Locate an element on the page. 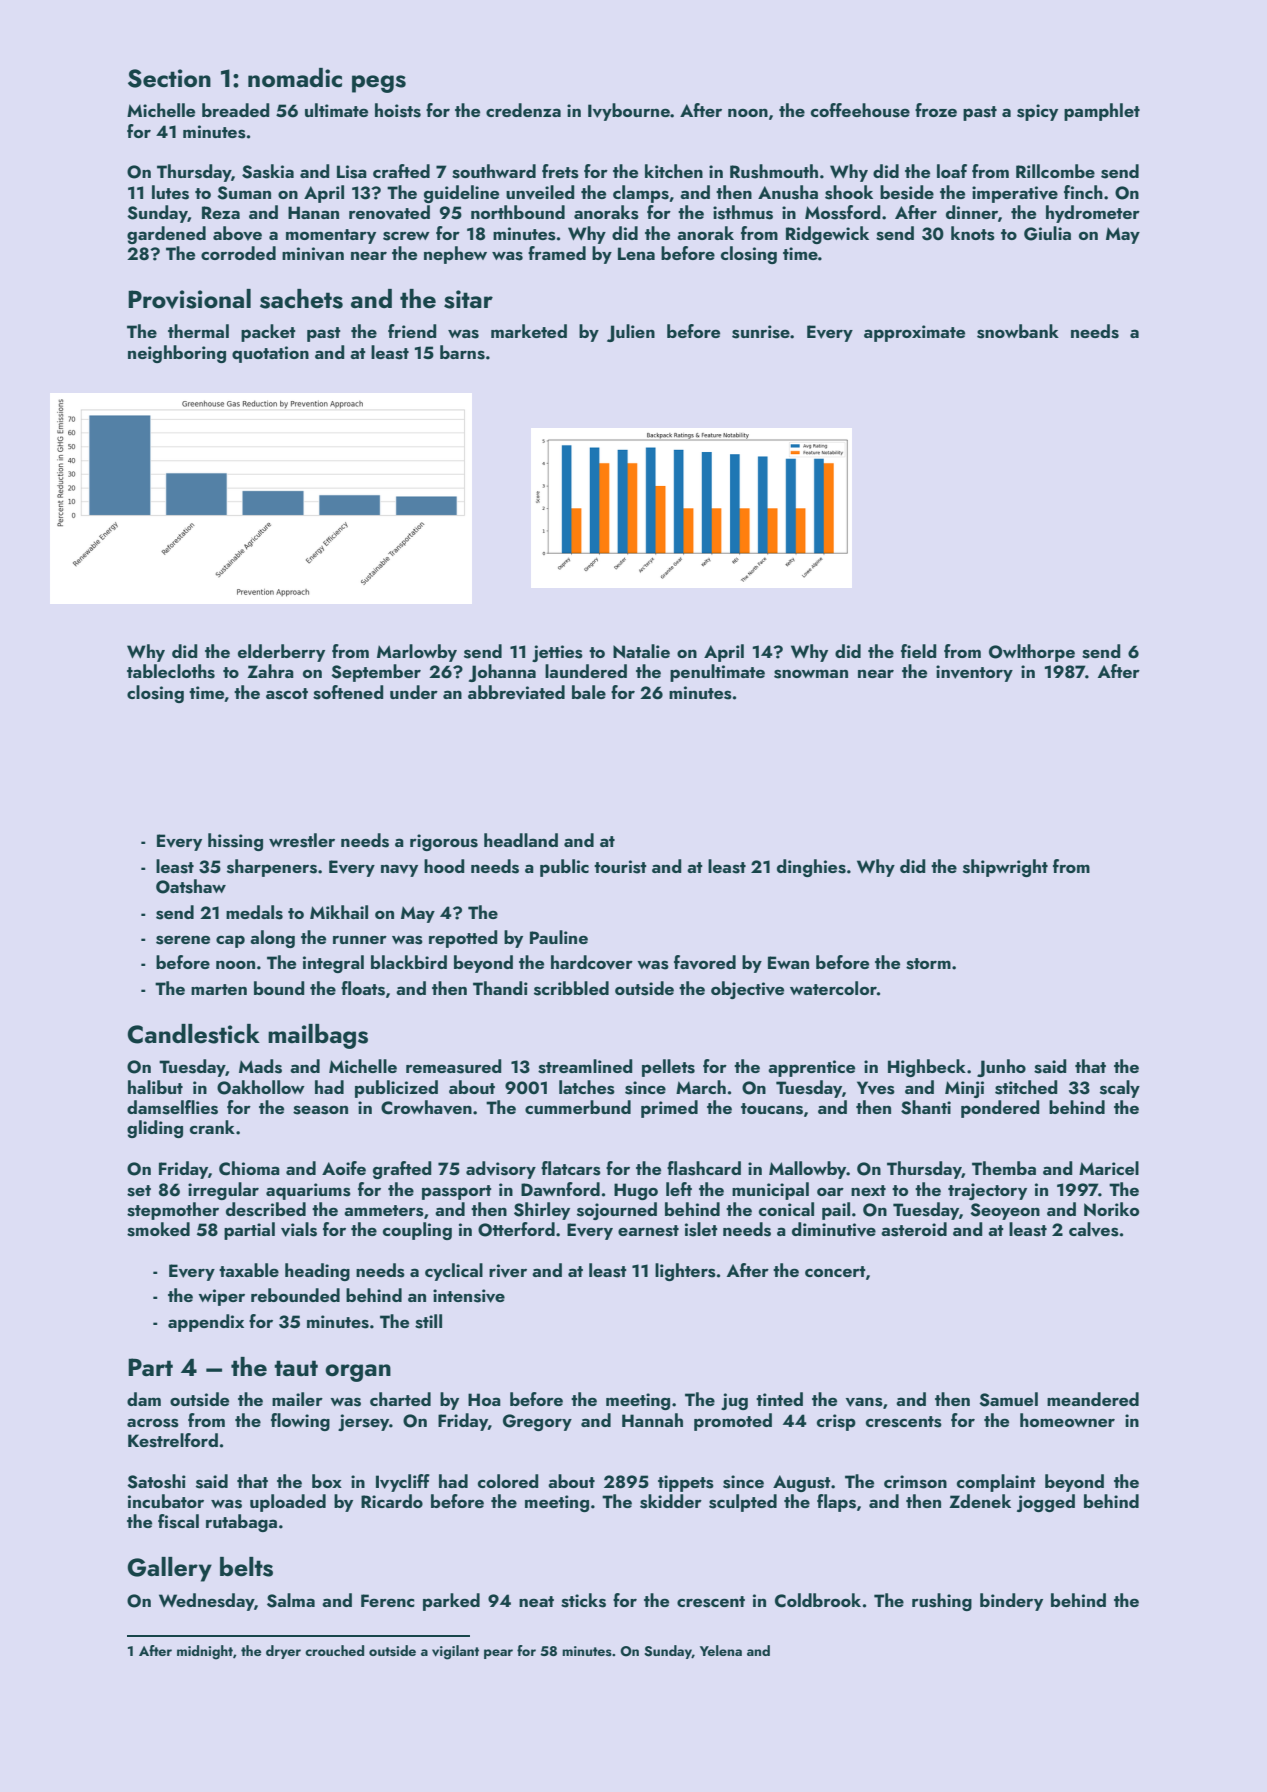 This document has width=1267, height=1792. hissing is located at coordinates (235, 842).
